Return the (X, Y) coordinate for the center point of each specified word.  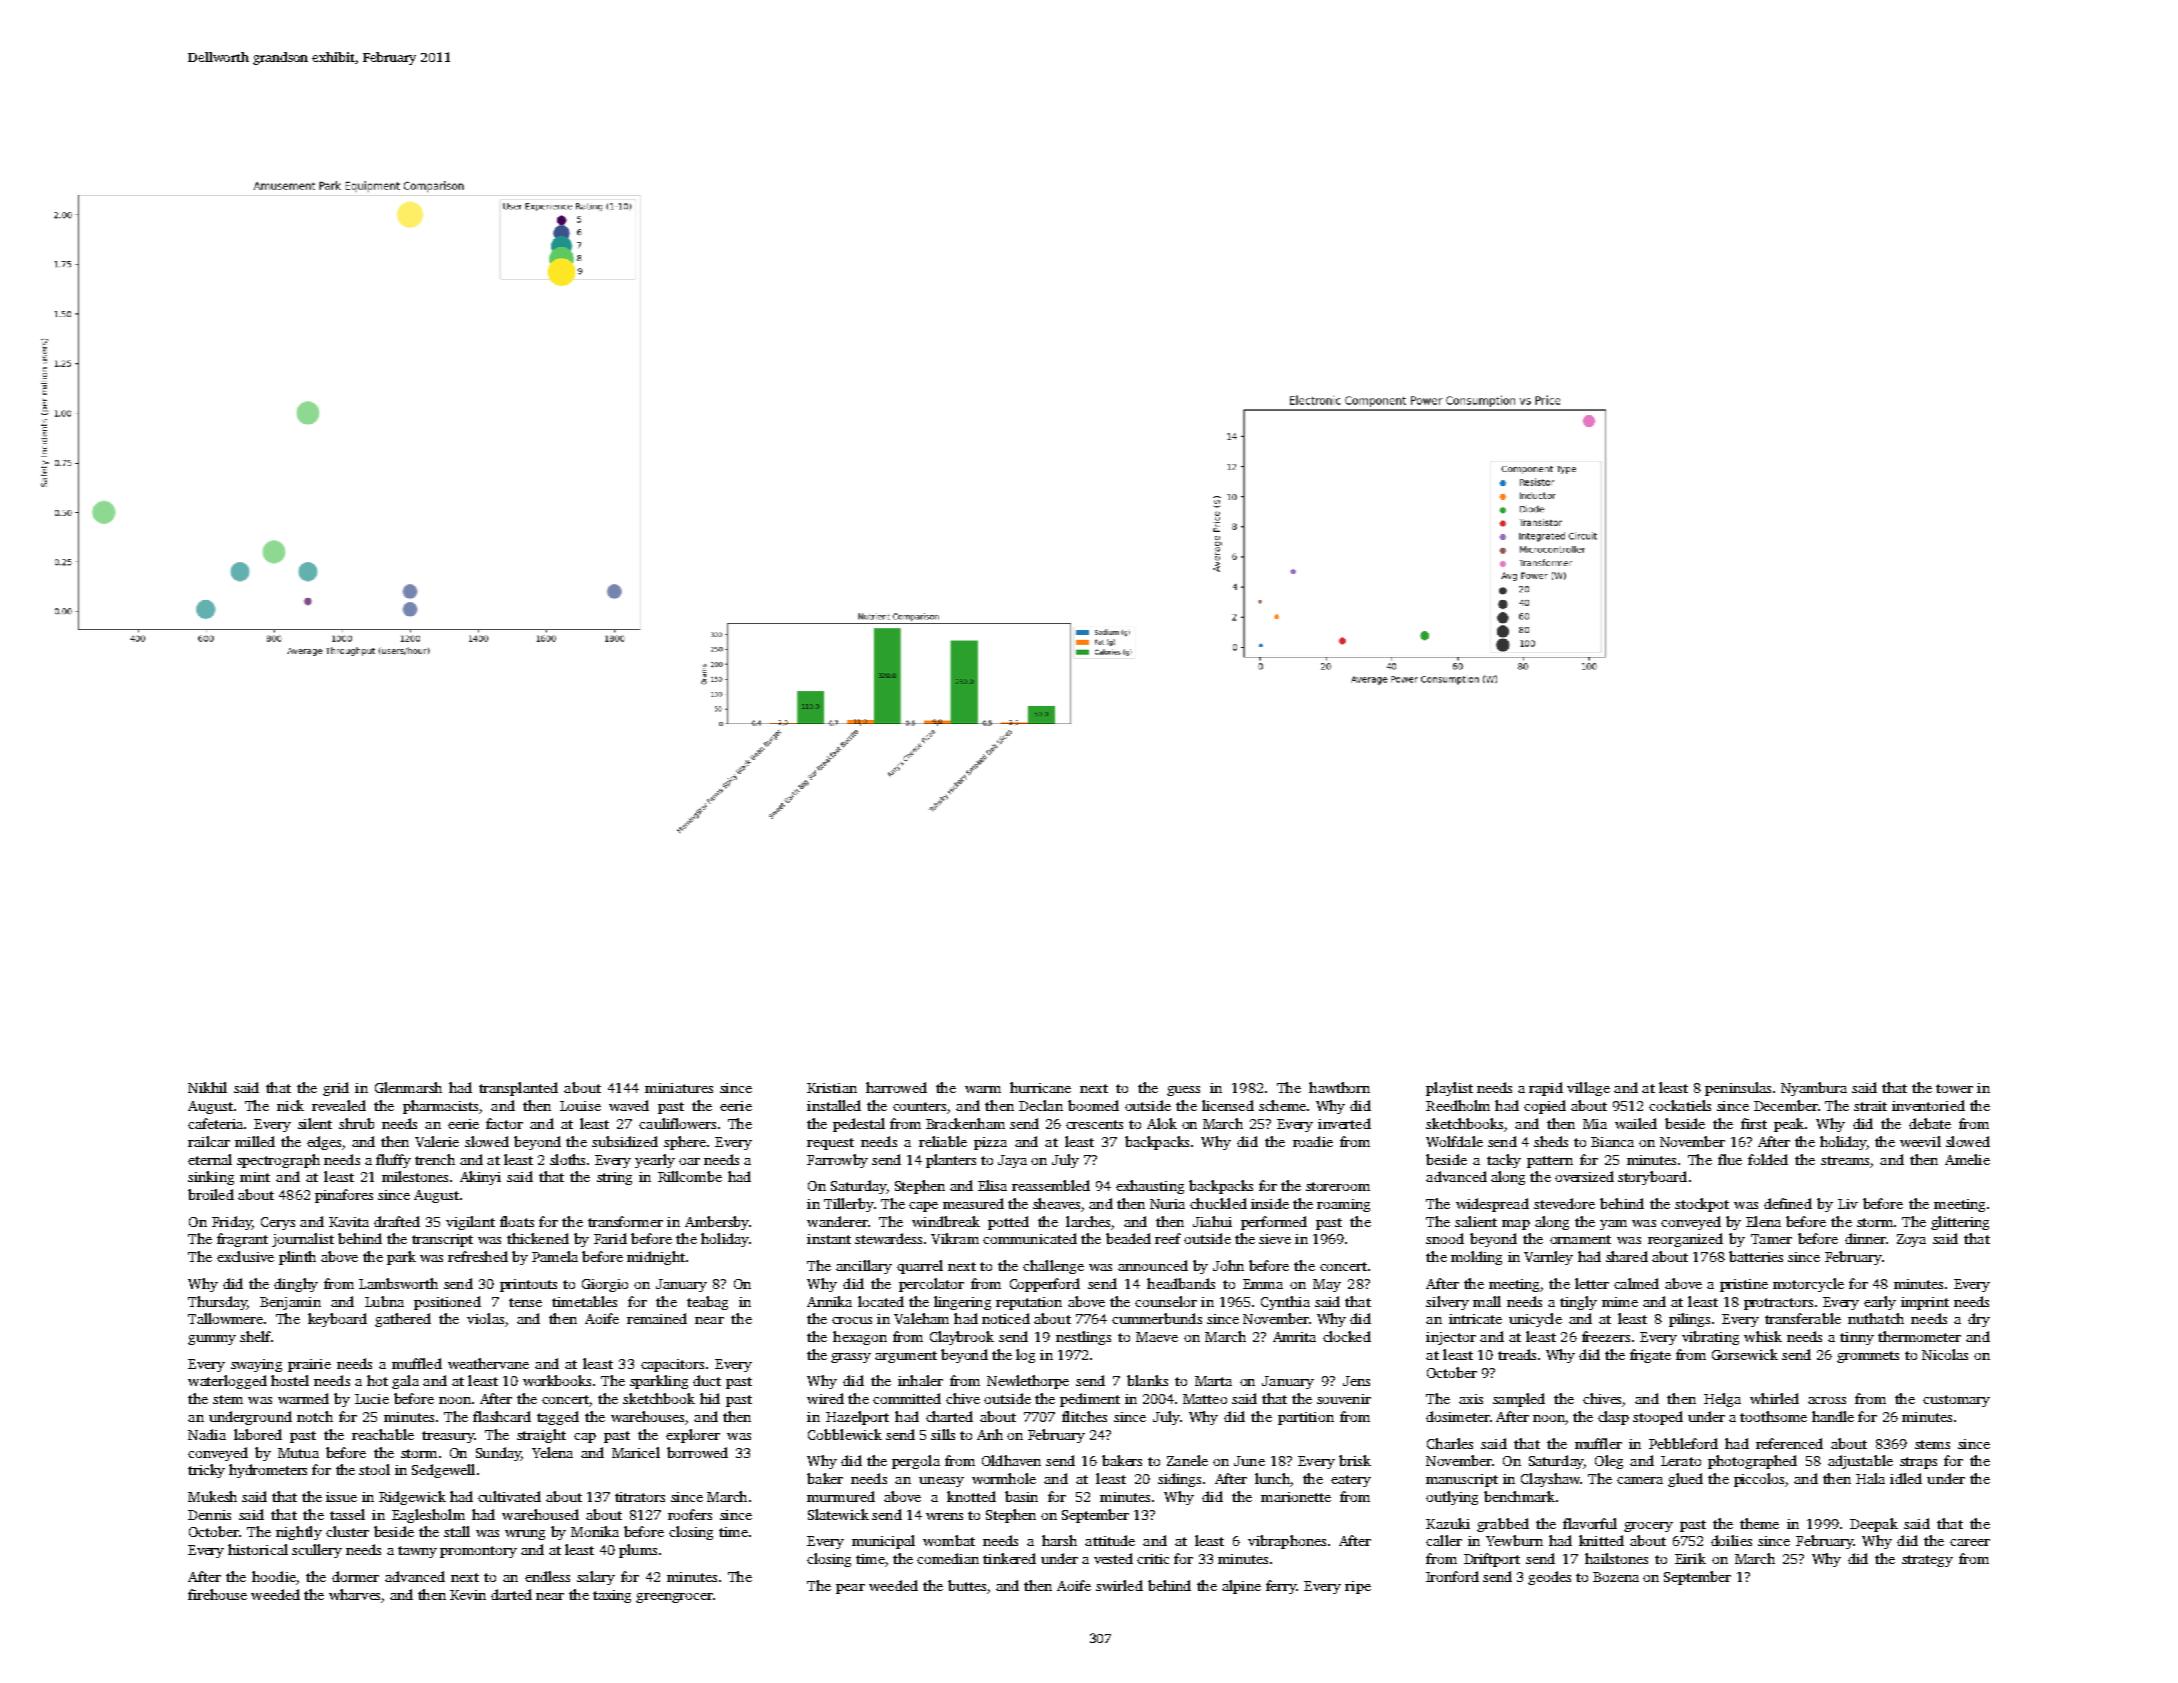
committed (907, 1398)
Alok (1162, 1123)
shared (1627, 1256)
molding (1476, 1258)
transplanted (518, 1089)
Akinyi (480, 1178)
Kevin (468, 1595)
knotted (971, 1496)
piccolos (1759, 1480)
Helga (1722, 1400)
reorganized (1685, 1240)
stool (374, 1469)
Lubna (384, 1301)
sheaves (1056, 1203)
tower (1954, 1088)
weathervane (488, 1363)
